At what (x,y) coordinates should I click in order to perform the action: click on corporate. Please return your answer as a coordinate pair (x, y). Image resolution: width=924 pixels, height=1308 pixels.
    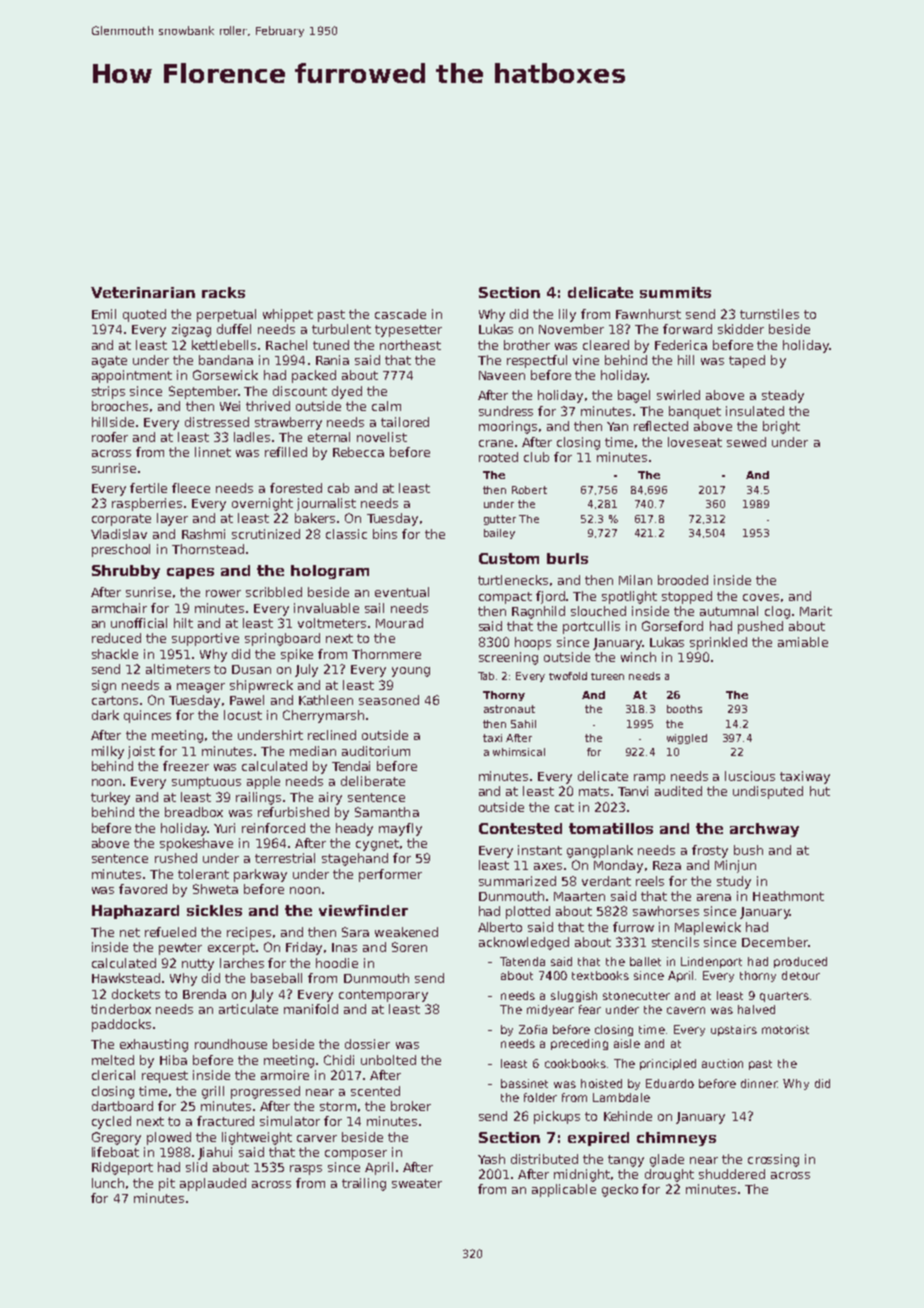
    Looking at the image, I should click on (121, 520).
